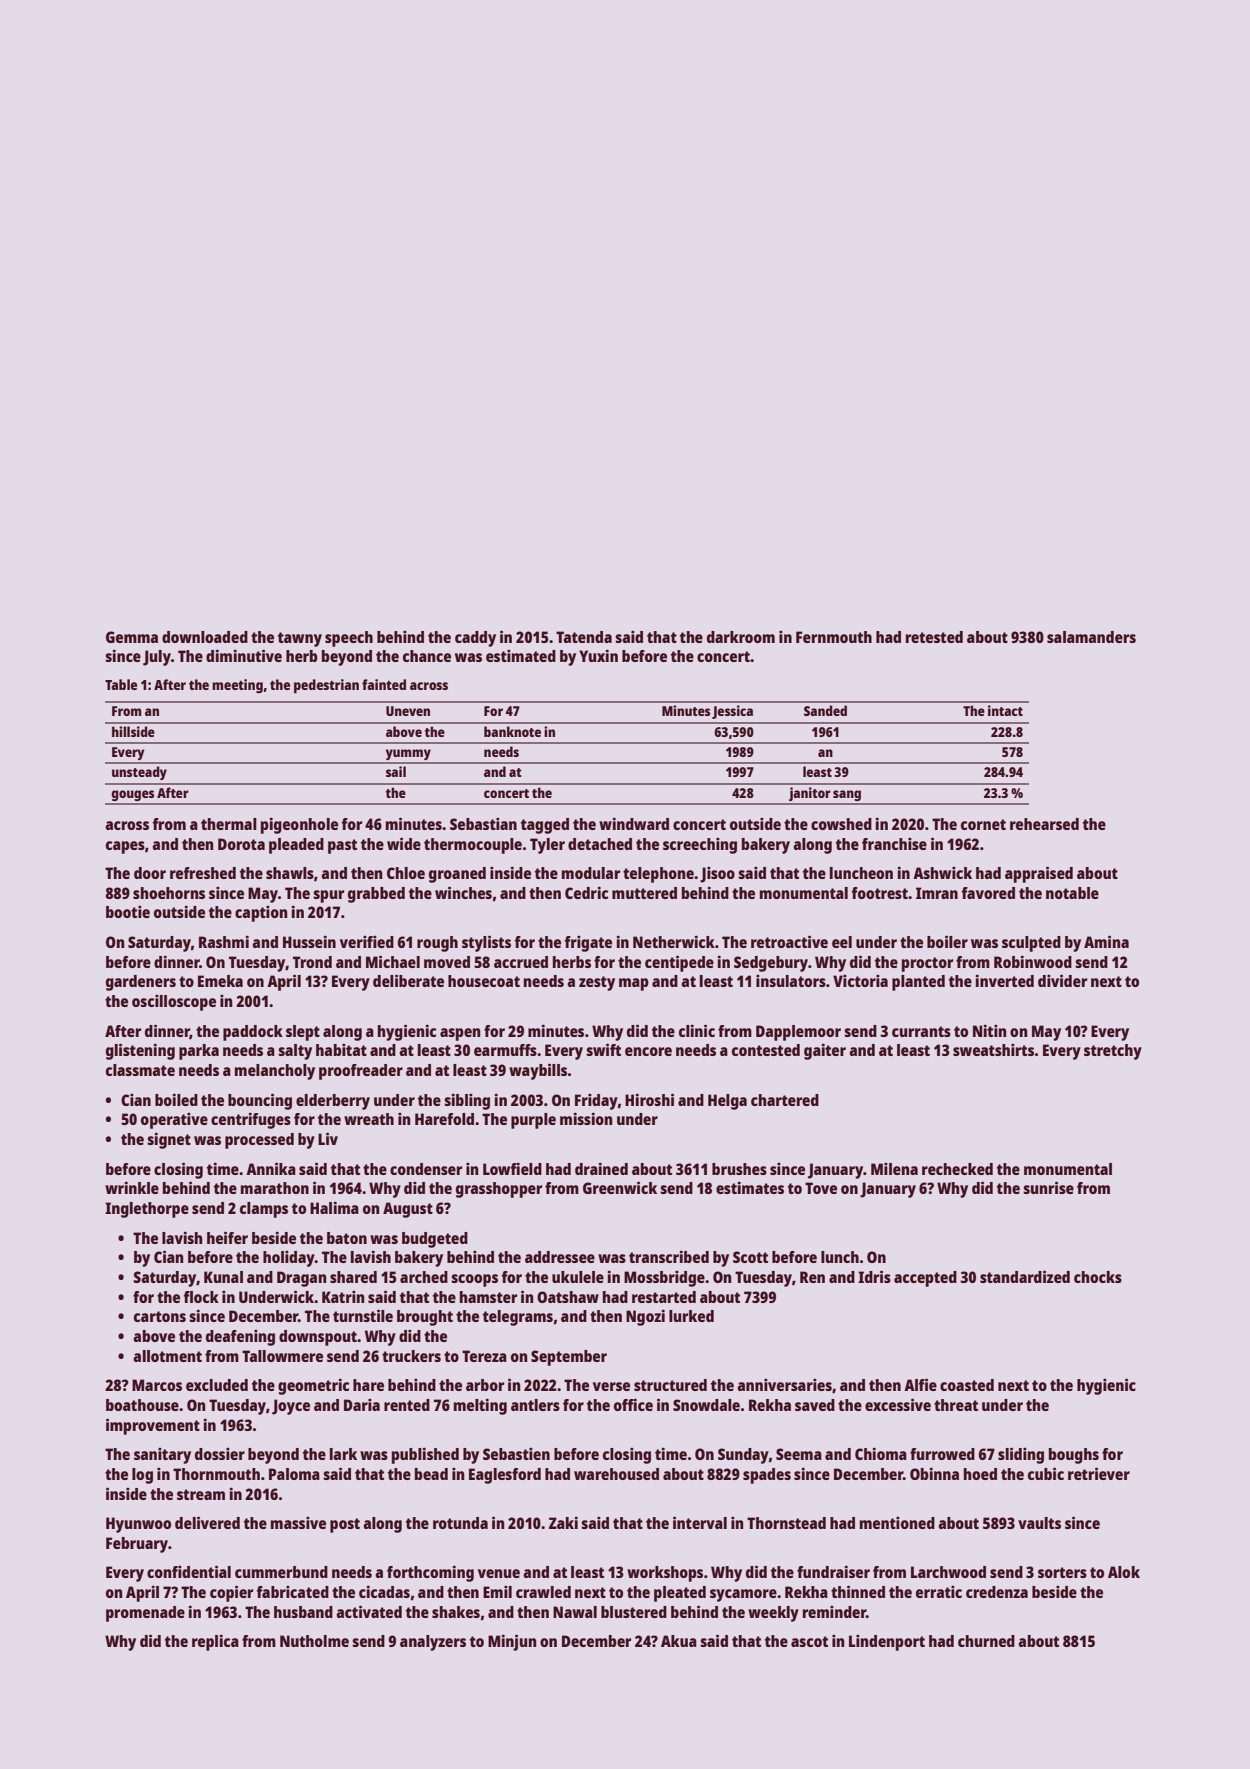 This screenshot has height=1769, width=1250. I want to click on rechecked, so click(957, 1169).
